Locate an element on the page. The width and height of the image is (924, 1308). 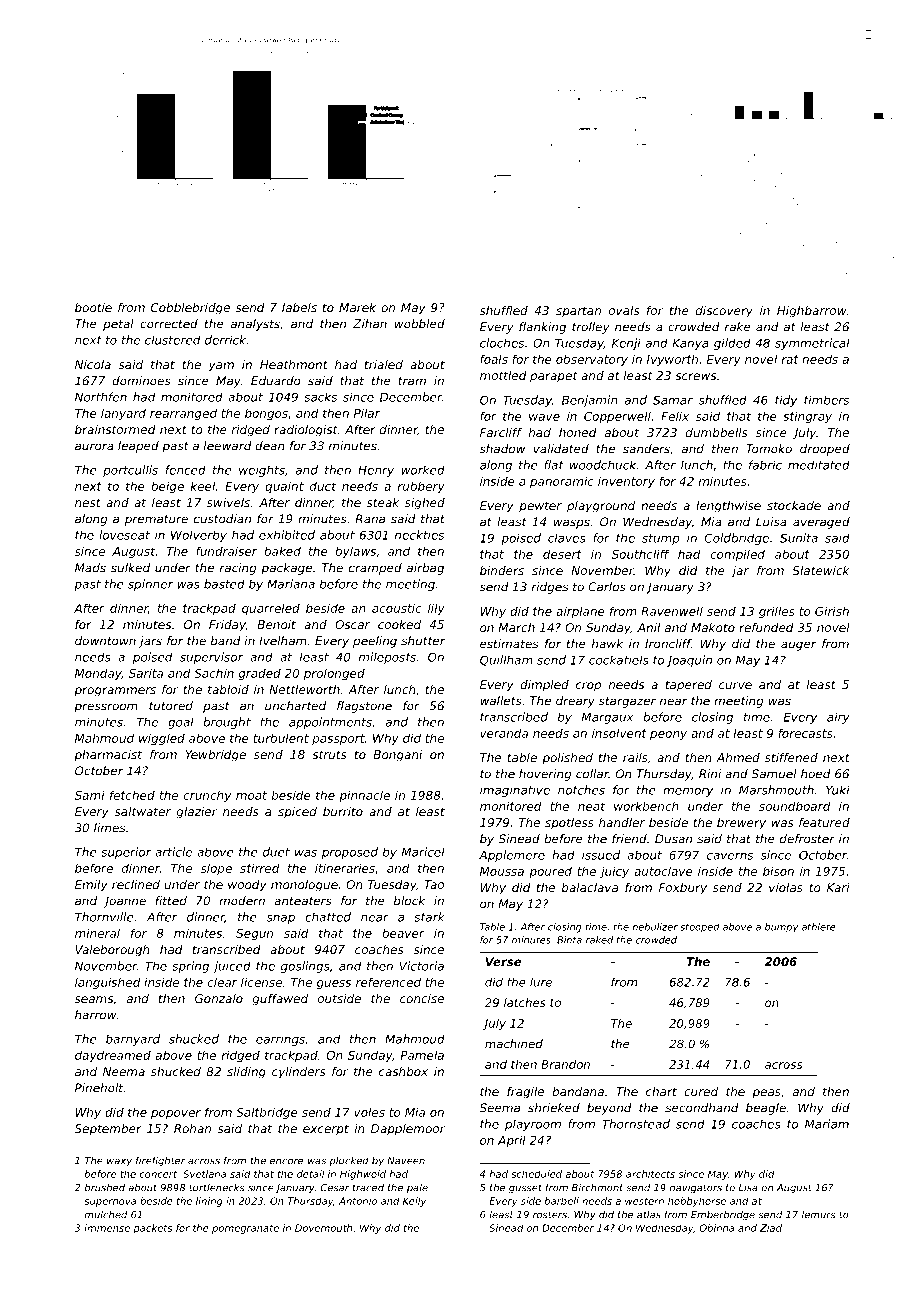
ovals is located at coordinates (624, 310).
